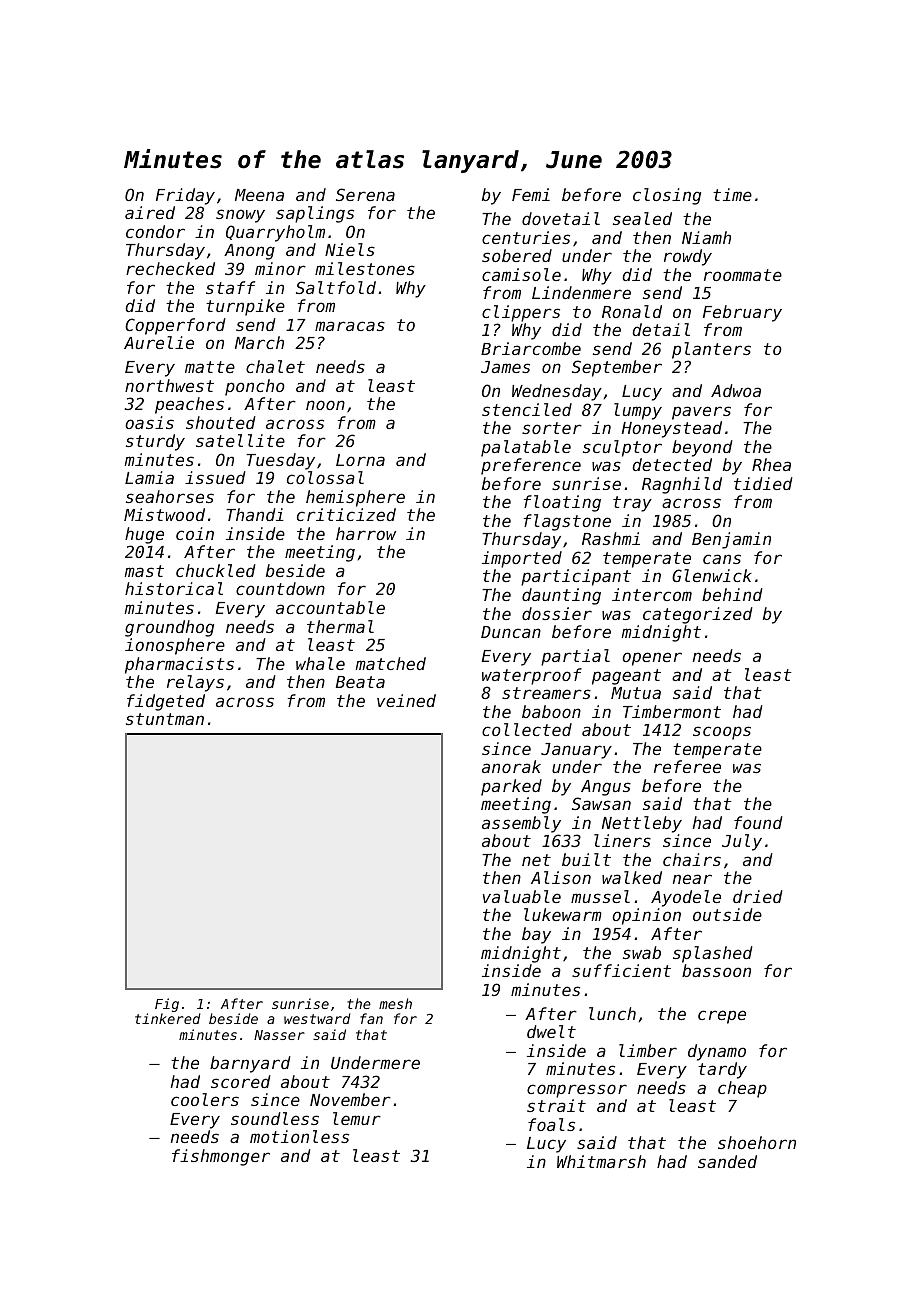 The image size is (924, 1314). I want to click on lumpy, so click(638, 411).
